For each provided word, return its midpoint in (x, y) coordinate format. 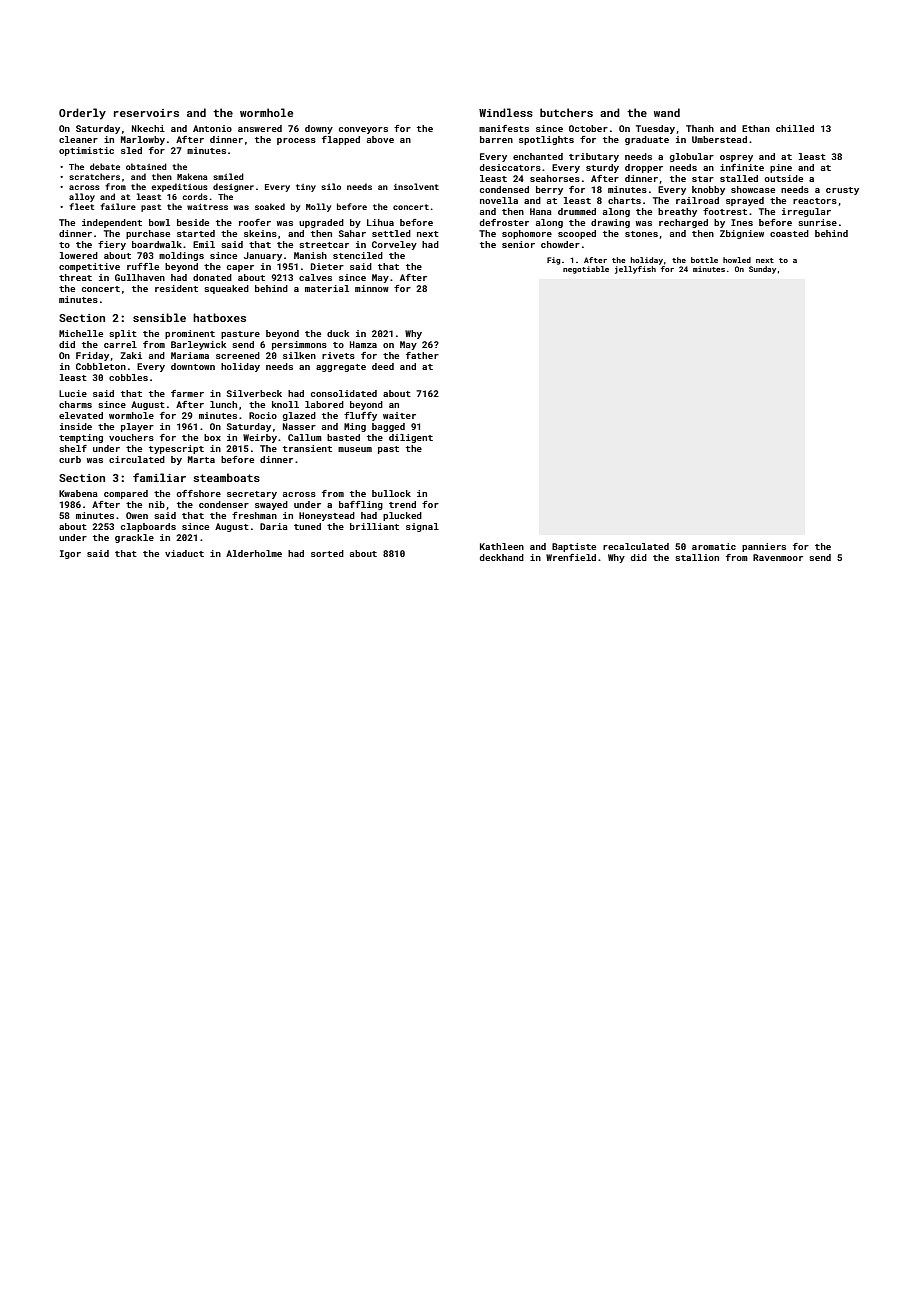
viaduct (184, 553)
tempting (81, 438)
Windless (506, 112)
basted (343, 437)
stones (641, 234)
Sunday (762, 270)
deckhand (502, 557)
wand (667, 112)
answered (260, 128)
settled (391, 233)
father (422, 355)
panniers (764, 547)
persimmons (299, 345)
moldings (181, 256)
